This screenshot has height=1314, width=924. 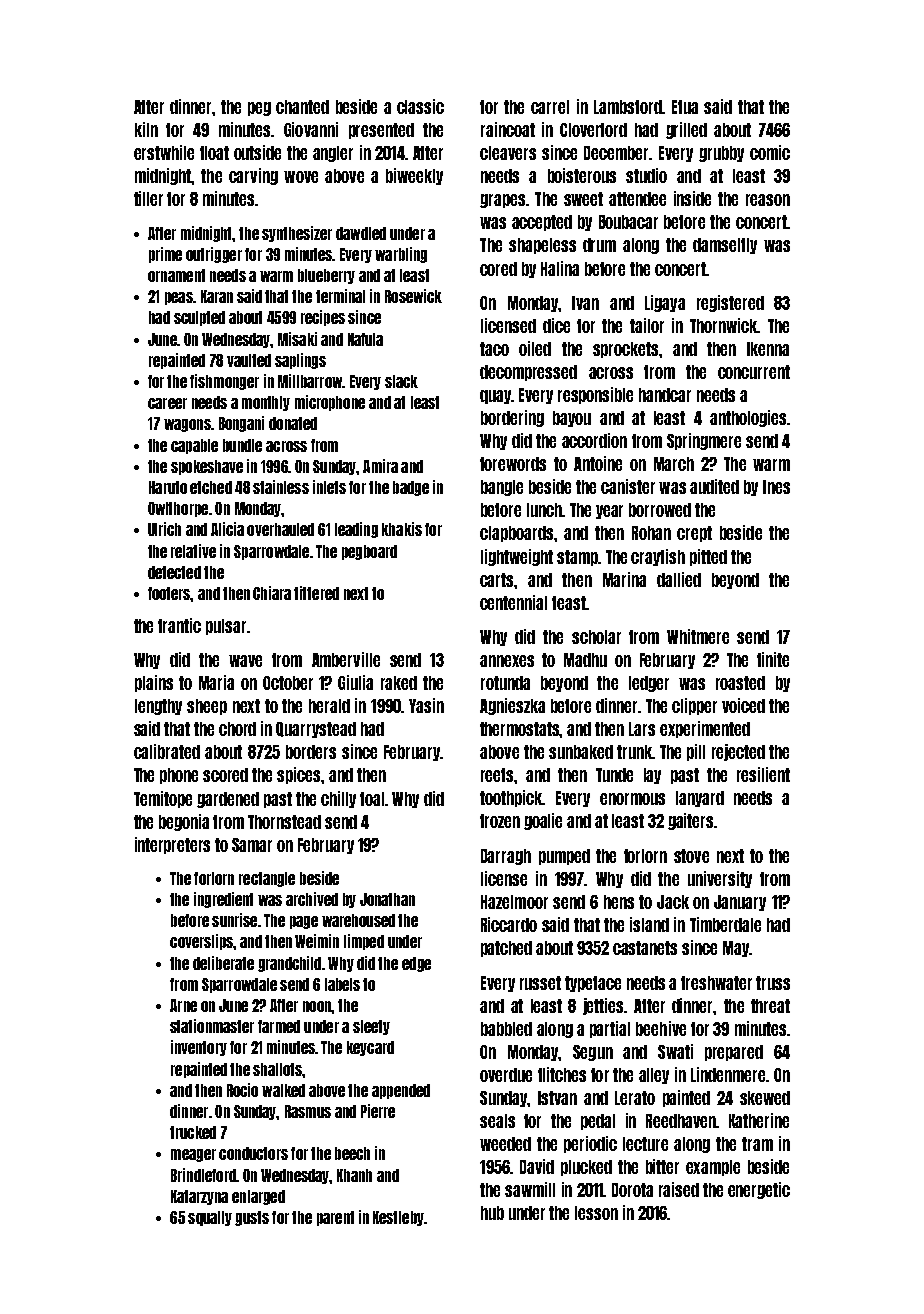 What do you see at coordinates (550, 107) in the screenshot?
I see `carrel` at bounding box center [550, 107].
